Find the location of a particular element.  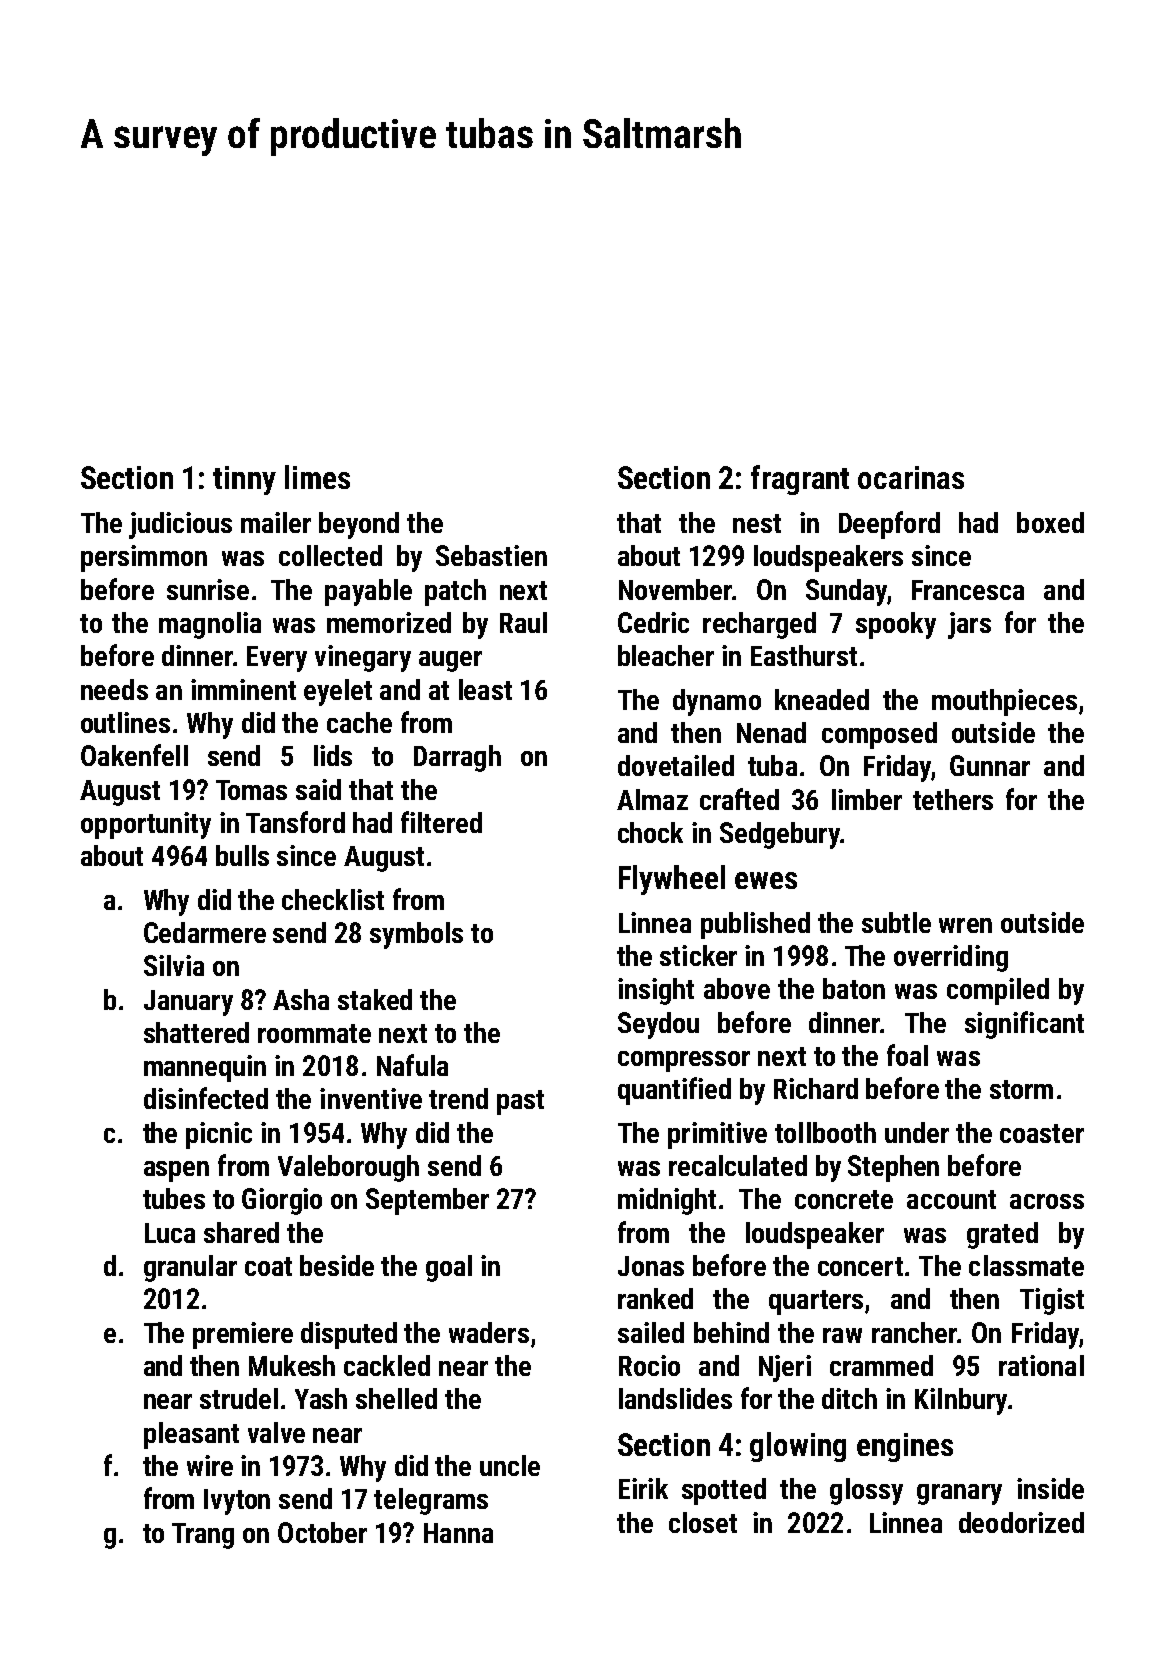

ocarinas is located at coordinates (911, 477).
